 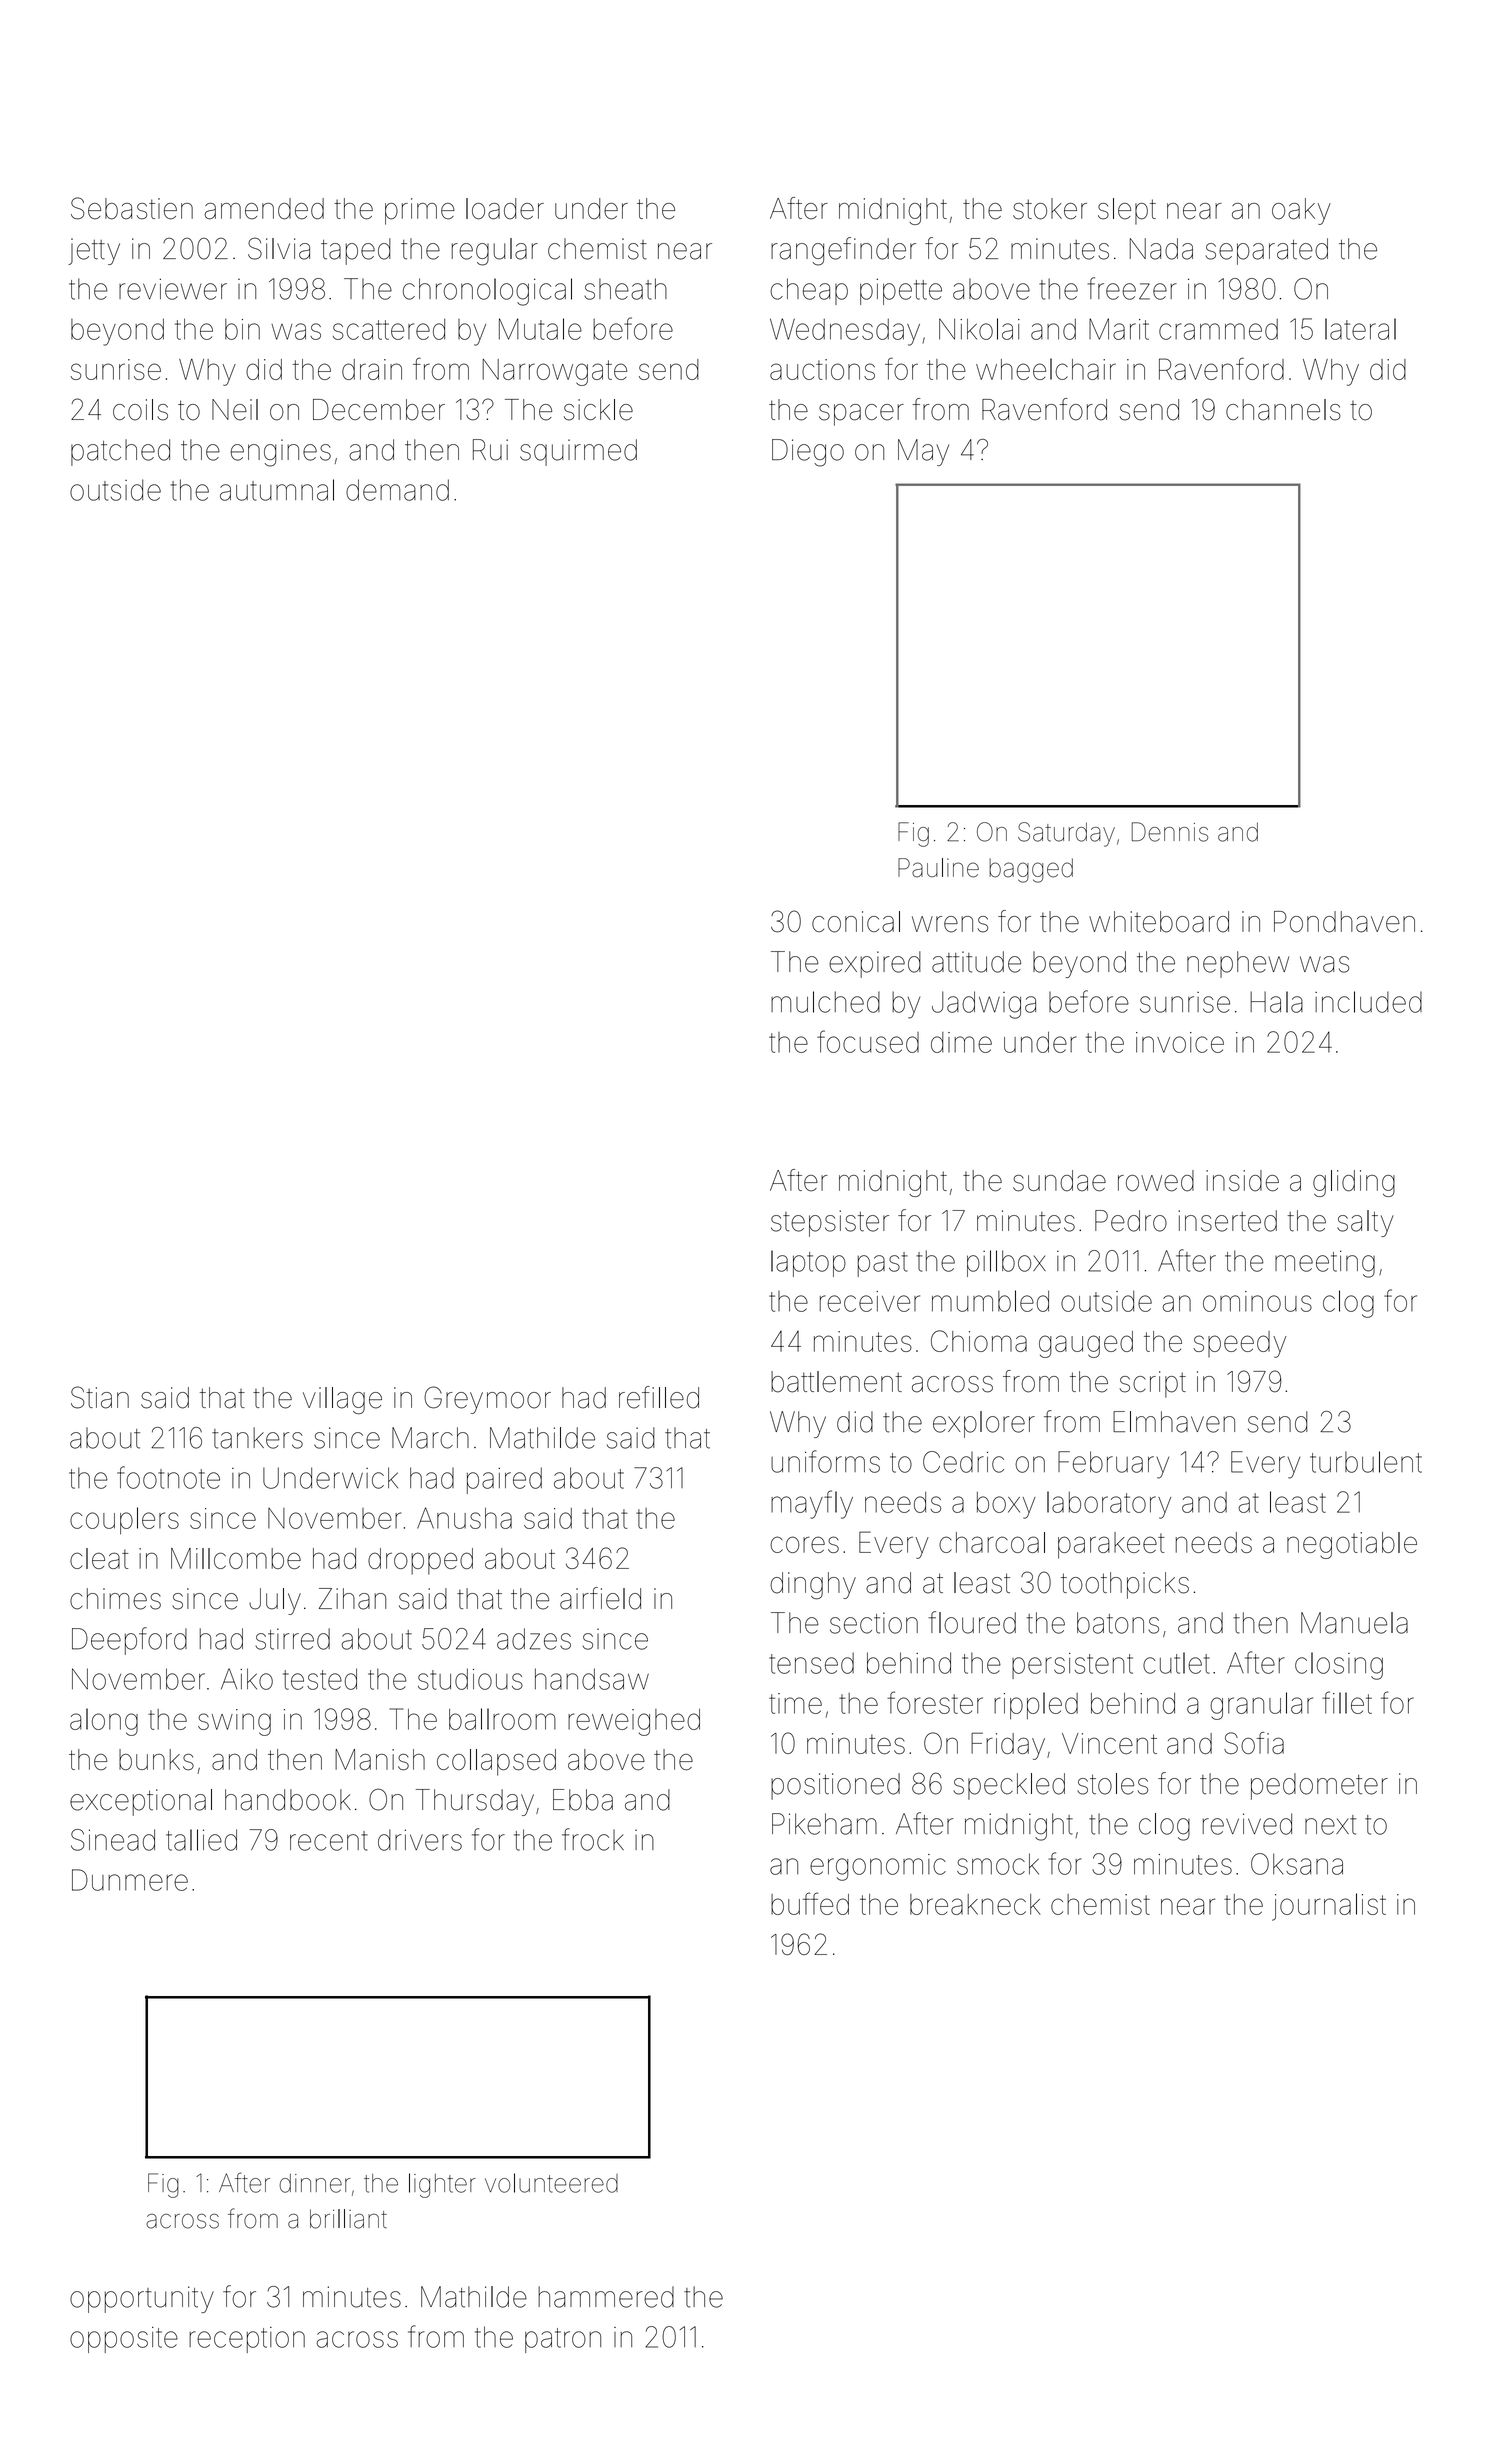 I want to click on brilliant, so click(x=348, y=2219).
